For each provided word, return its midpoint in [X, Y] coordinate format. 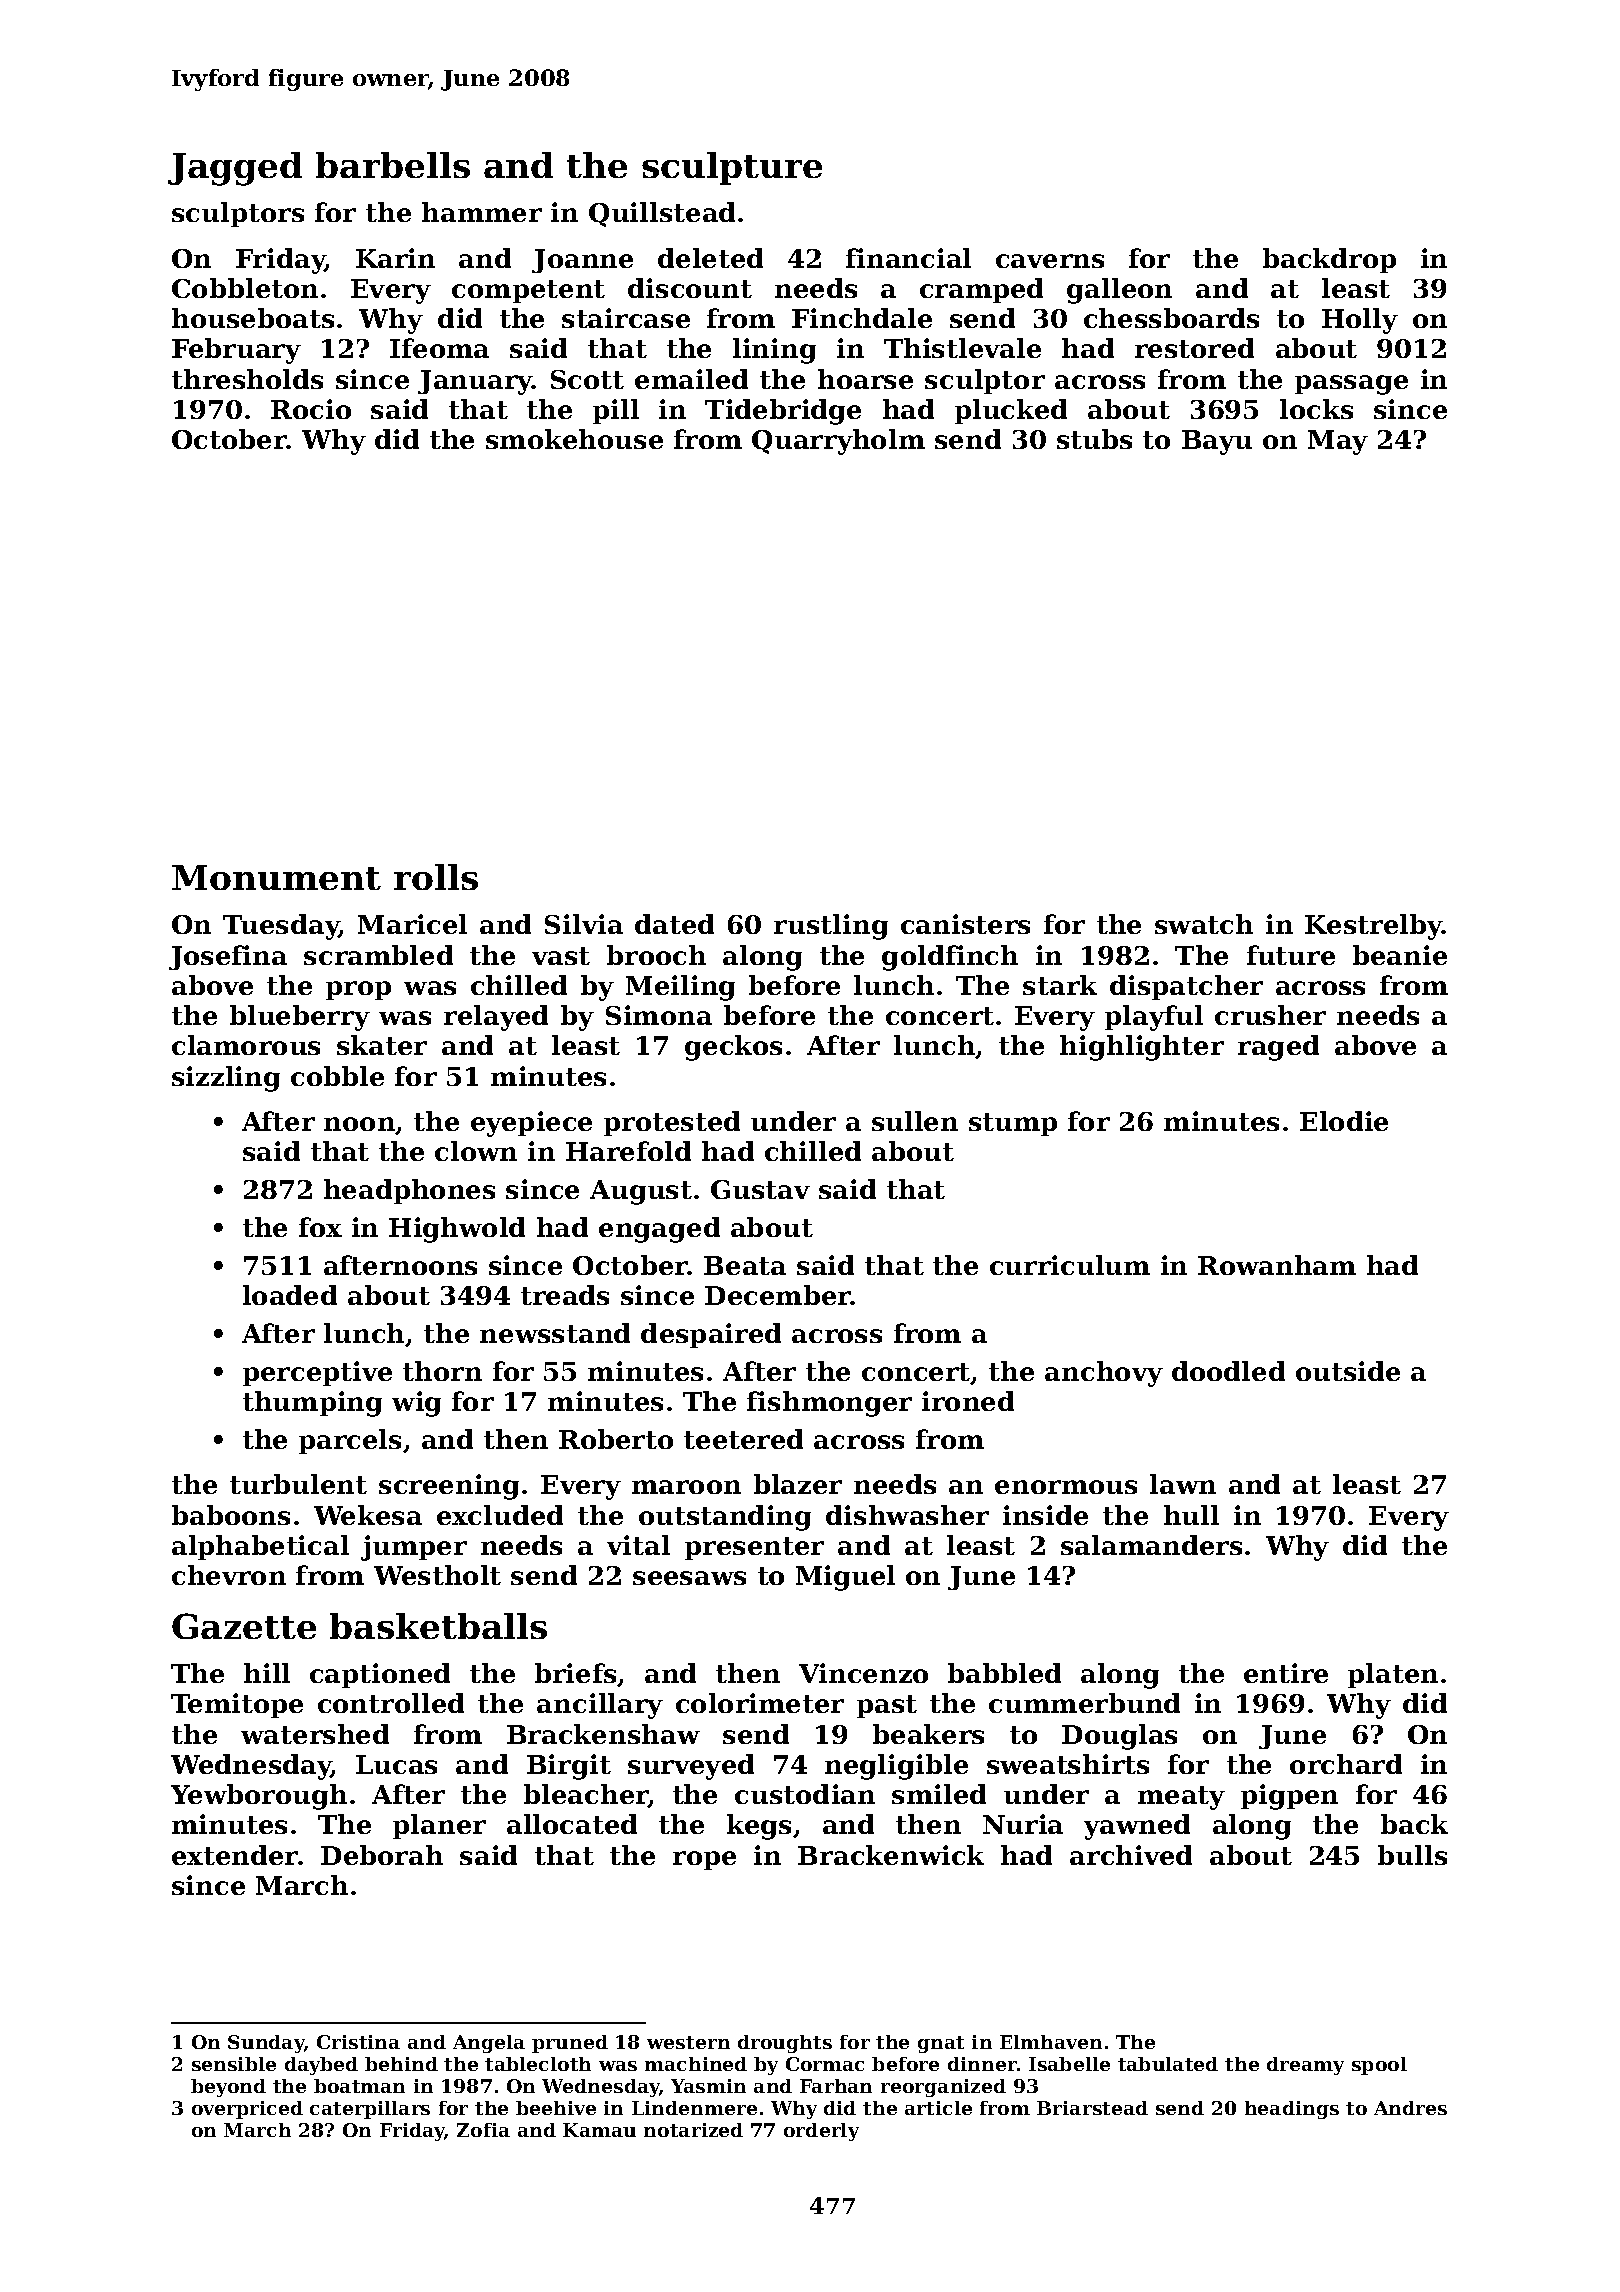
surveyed [691, 1767]
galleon [1119, 291]
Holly [1360, 321]
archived [1131, 1855]
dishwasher [907, 1515]
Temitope [237, 1705]
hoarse [865, 379]
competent [528, 291]
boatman [359, 2086]
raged [1278, 1048]
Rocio [311, 409]
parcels [350, 1441]
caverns [1050, 261]
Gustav [760, 1189]
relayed [496, 1018]
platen [1393, 1675]
